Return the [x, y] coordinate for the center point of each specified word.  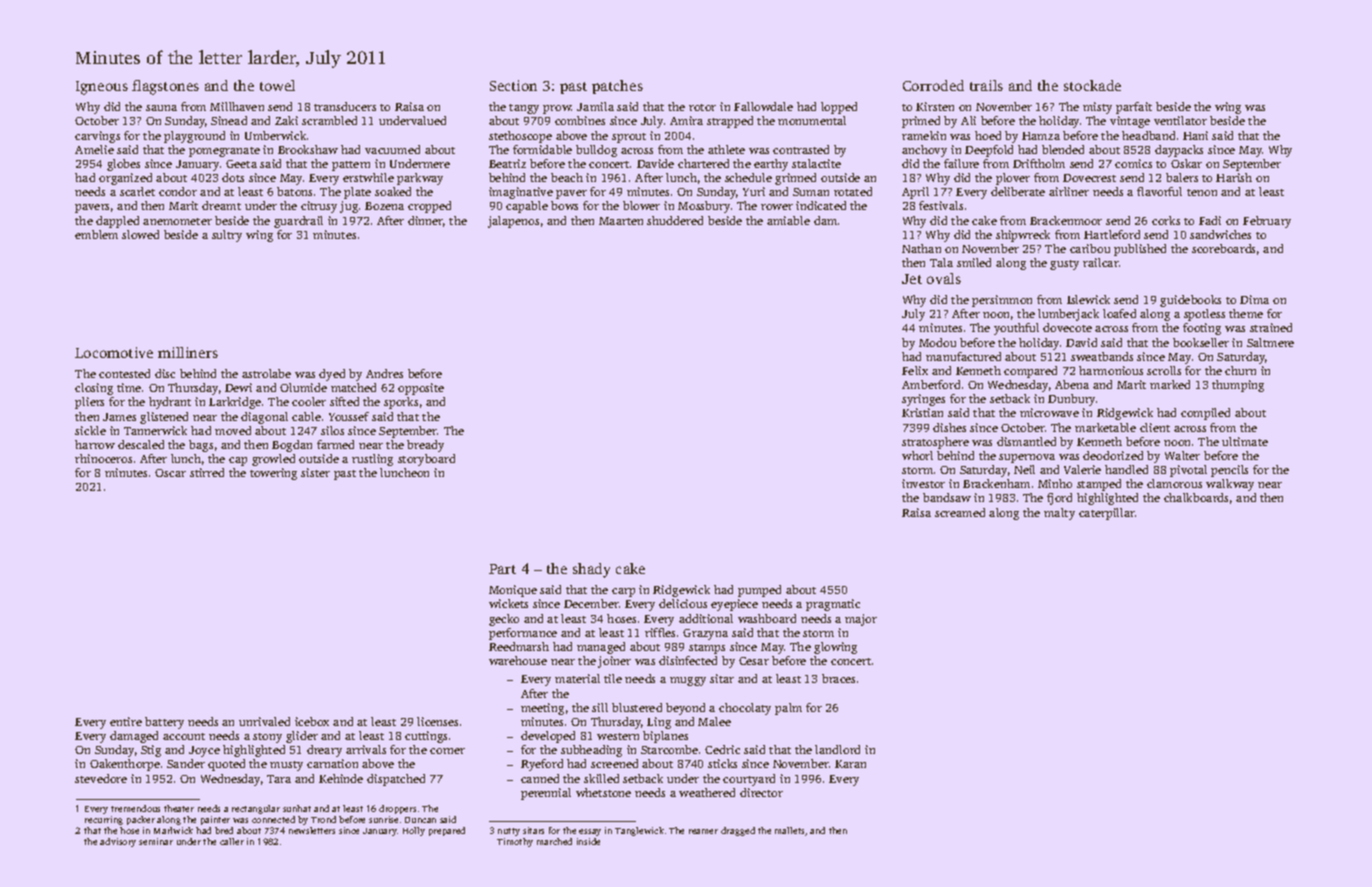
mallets [789, 830]
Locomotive [114, 352]
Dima [1254, 299]
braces [838, 678]
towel [277, 85]
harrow [95, 444]
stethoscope [520, 137]
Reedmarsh [519, 646]
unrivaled [264, 721]
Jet [912, 279]
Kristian [922, 412]
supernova [1027, 458]
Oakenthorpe [125, 765]
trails [986, 85]
